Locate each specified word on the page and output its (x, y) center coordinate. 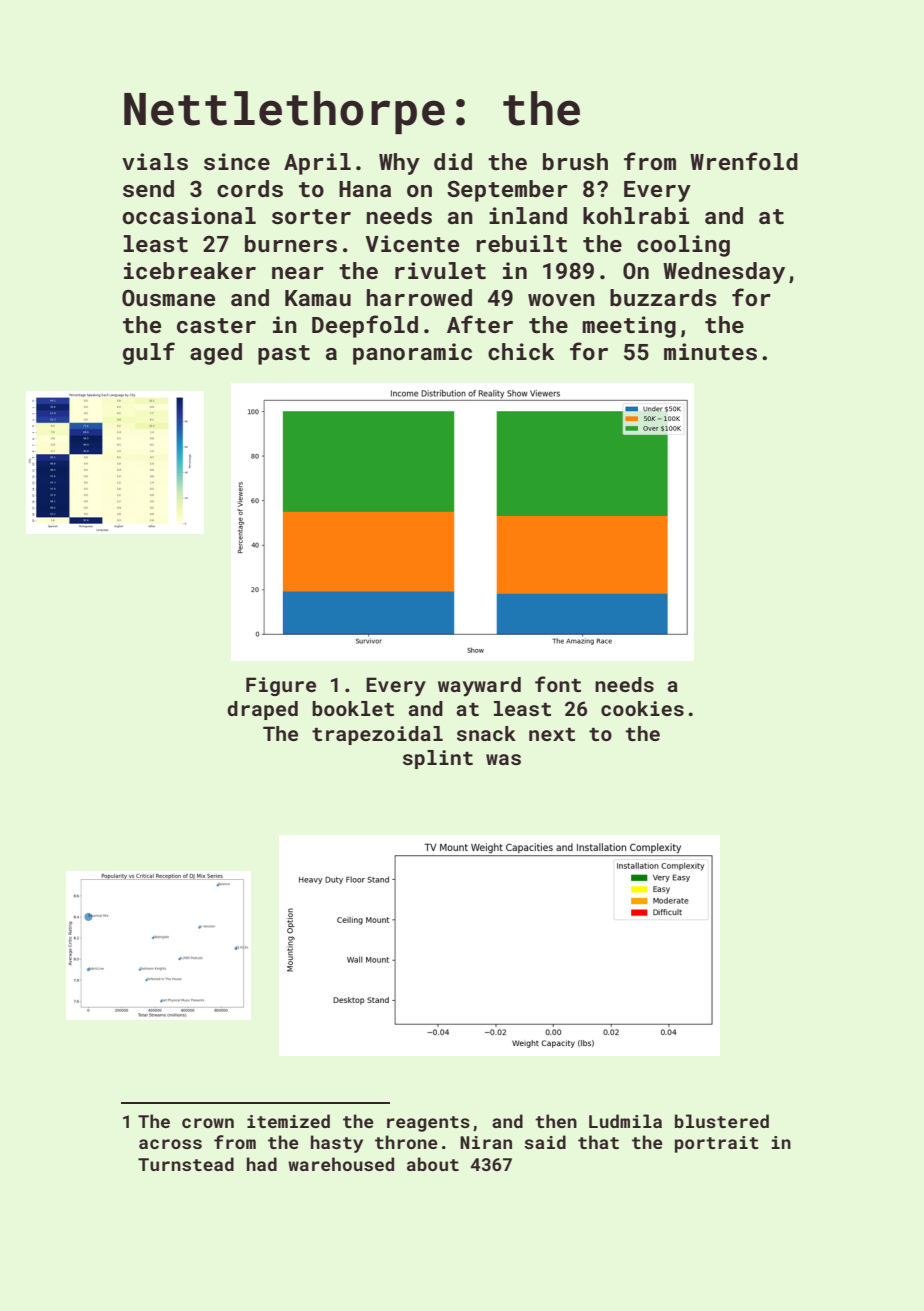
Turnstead (186, 1164)
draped (262, 710)
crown (208, 1123)
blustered (722, 1121)
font (558, 684)
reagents (428, 1124)
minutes (710, 351)
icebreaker (190, 270)
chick (521, 351)
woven (561, 300)
